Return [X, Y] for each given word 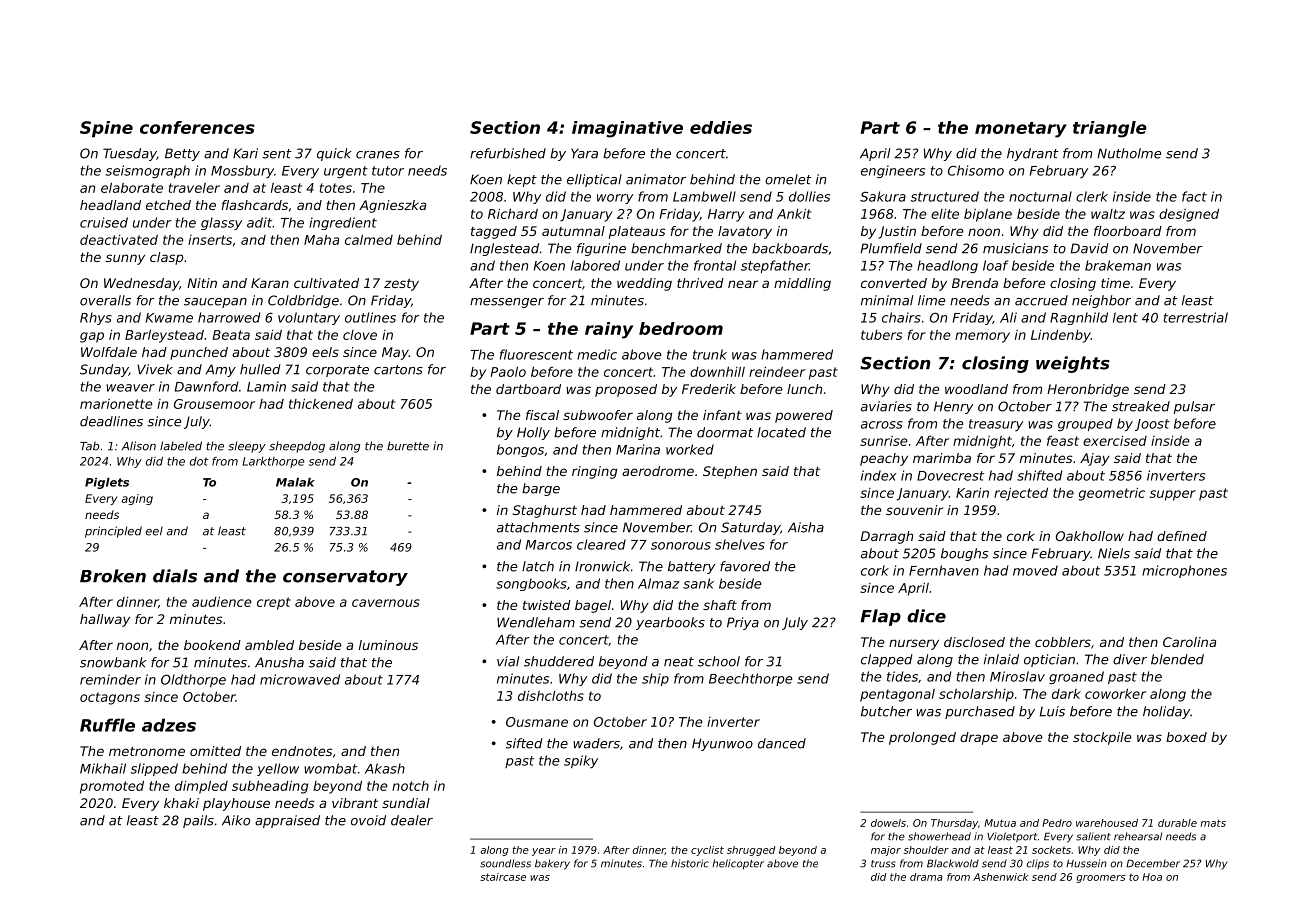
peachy [884, 459]
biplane [988, 215]
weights [1073, 364]
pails [198, 821]
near [743, 284]
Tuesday [130, 154]
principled [113, 532]
